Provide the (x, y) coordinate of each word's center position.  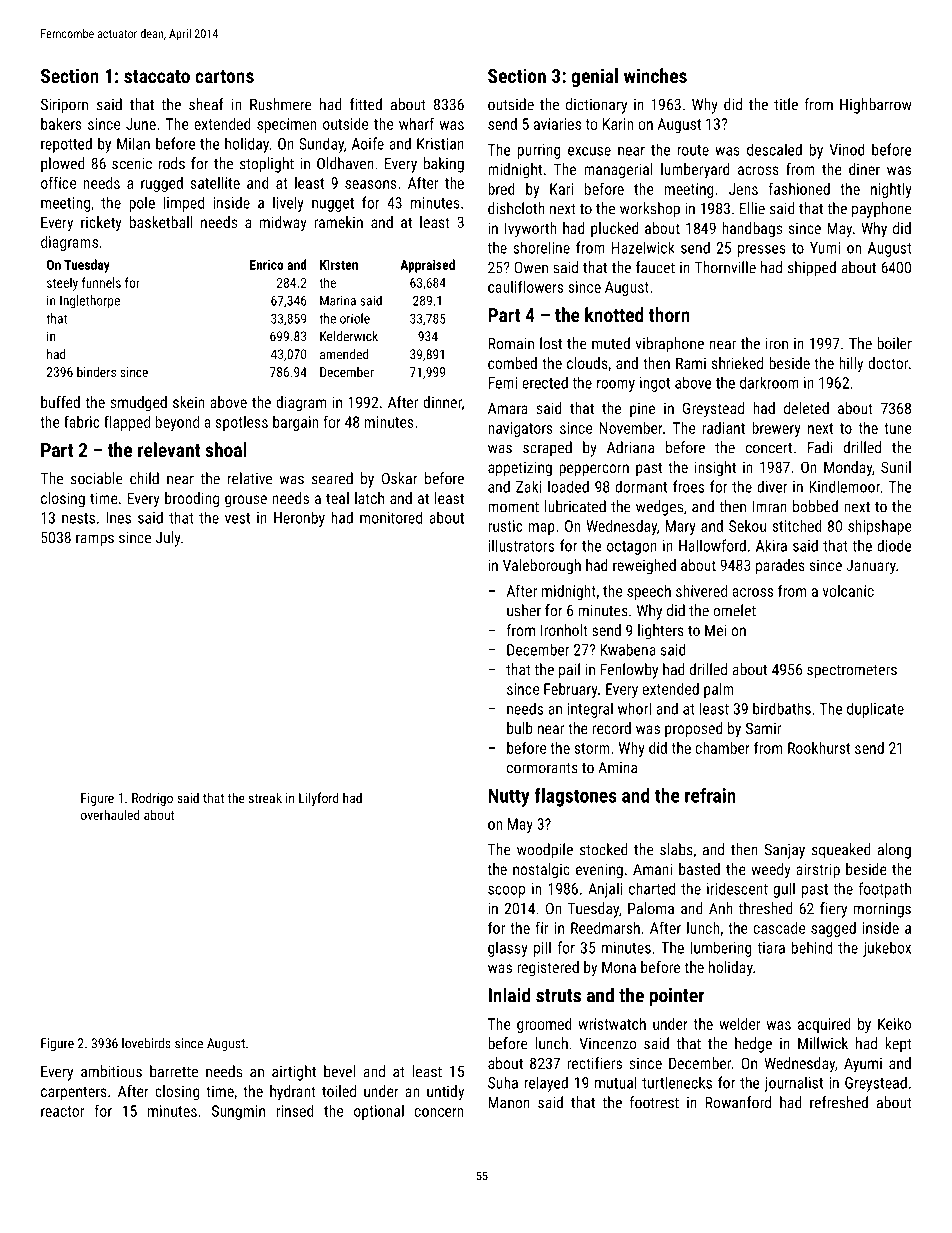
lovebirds (146, 1043)
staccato (157, 76)
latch (369, 498)
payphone (882, 210)
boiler (894, 343)
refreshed (839, 1102)
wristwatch (612, 1024)
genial (594, 77)
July (168, 539)
